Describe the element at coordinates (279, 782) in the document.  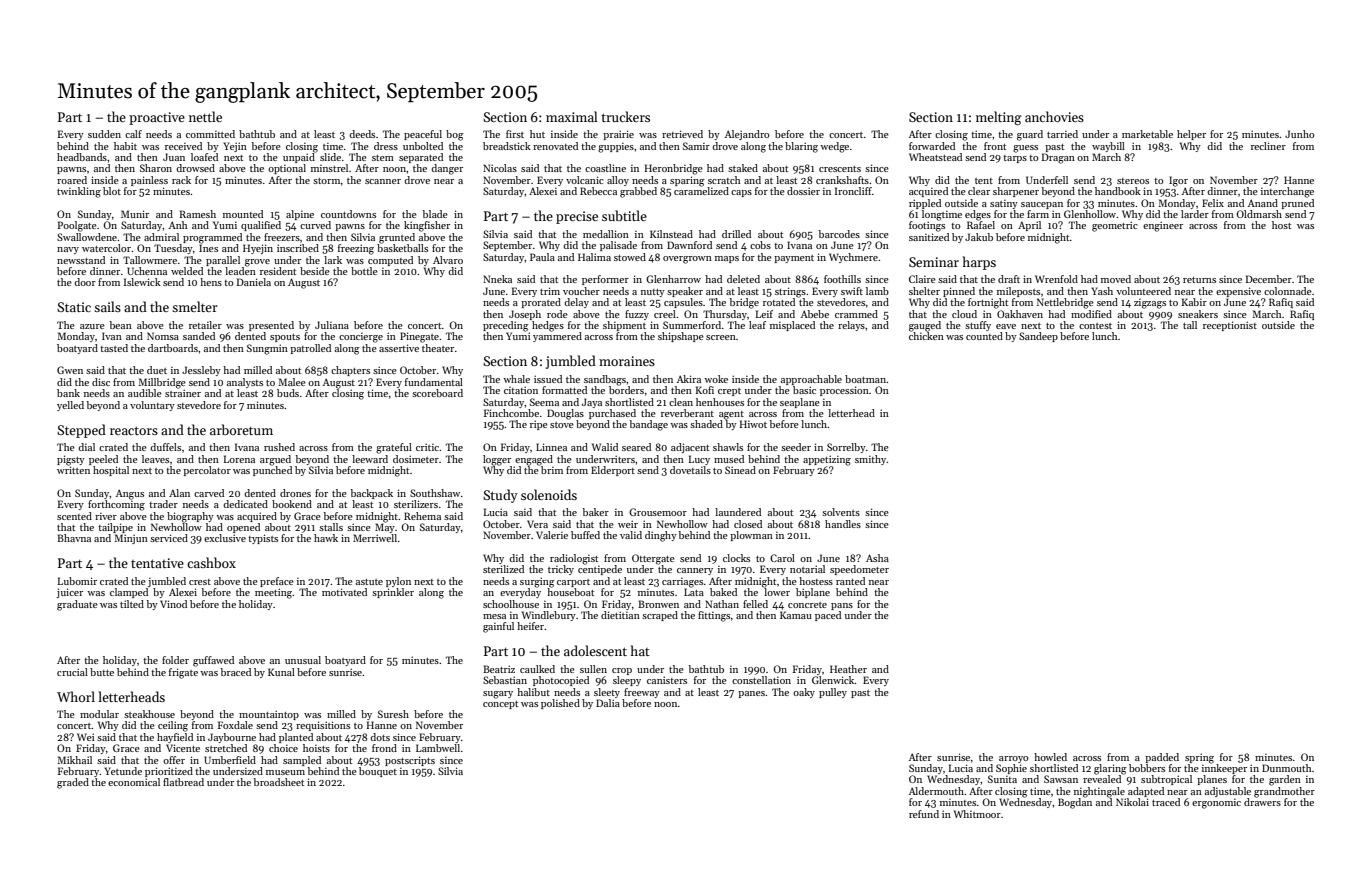
I see `broadsheet` at that location.
